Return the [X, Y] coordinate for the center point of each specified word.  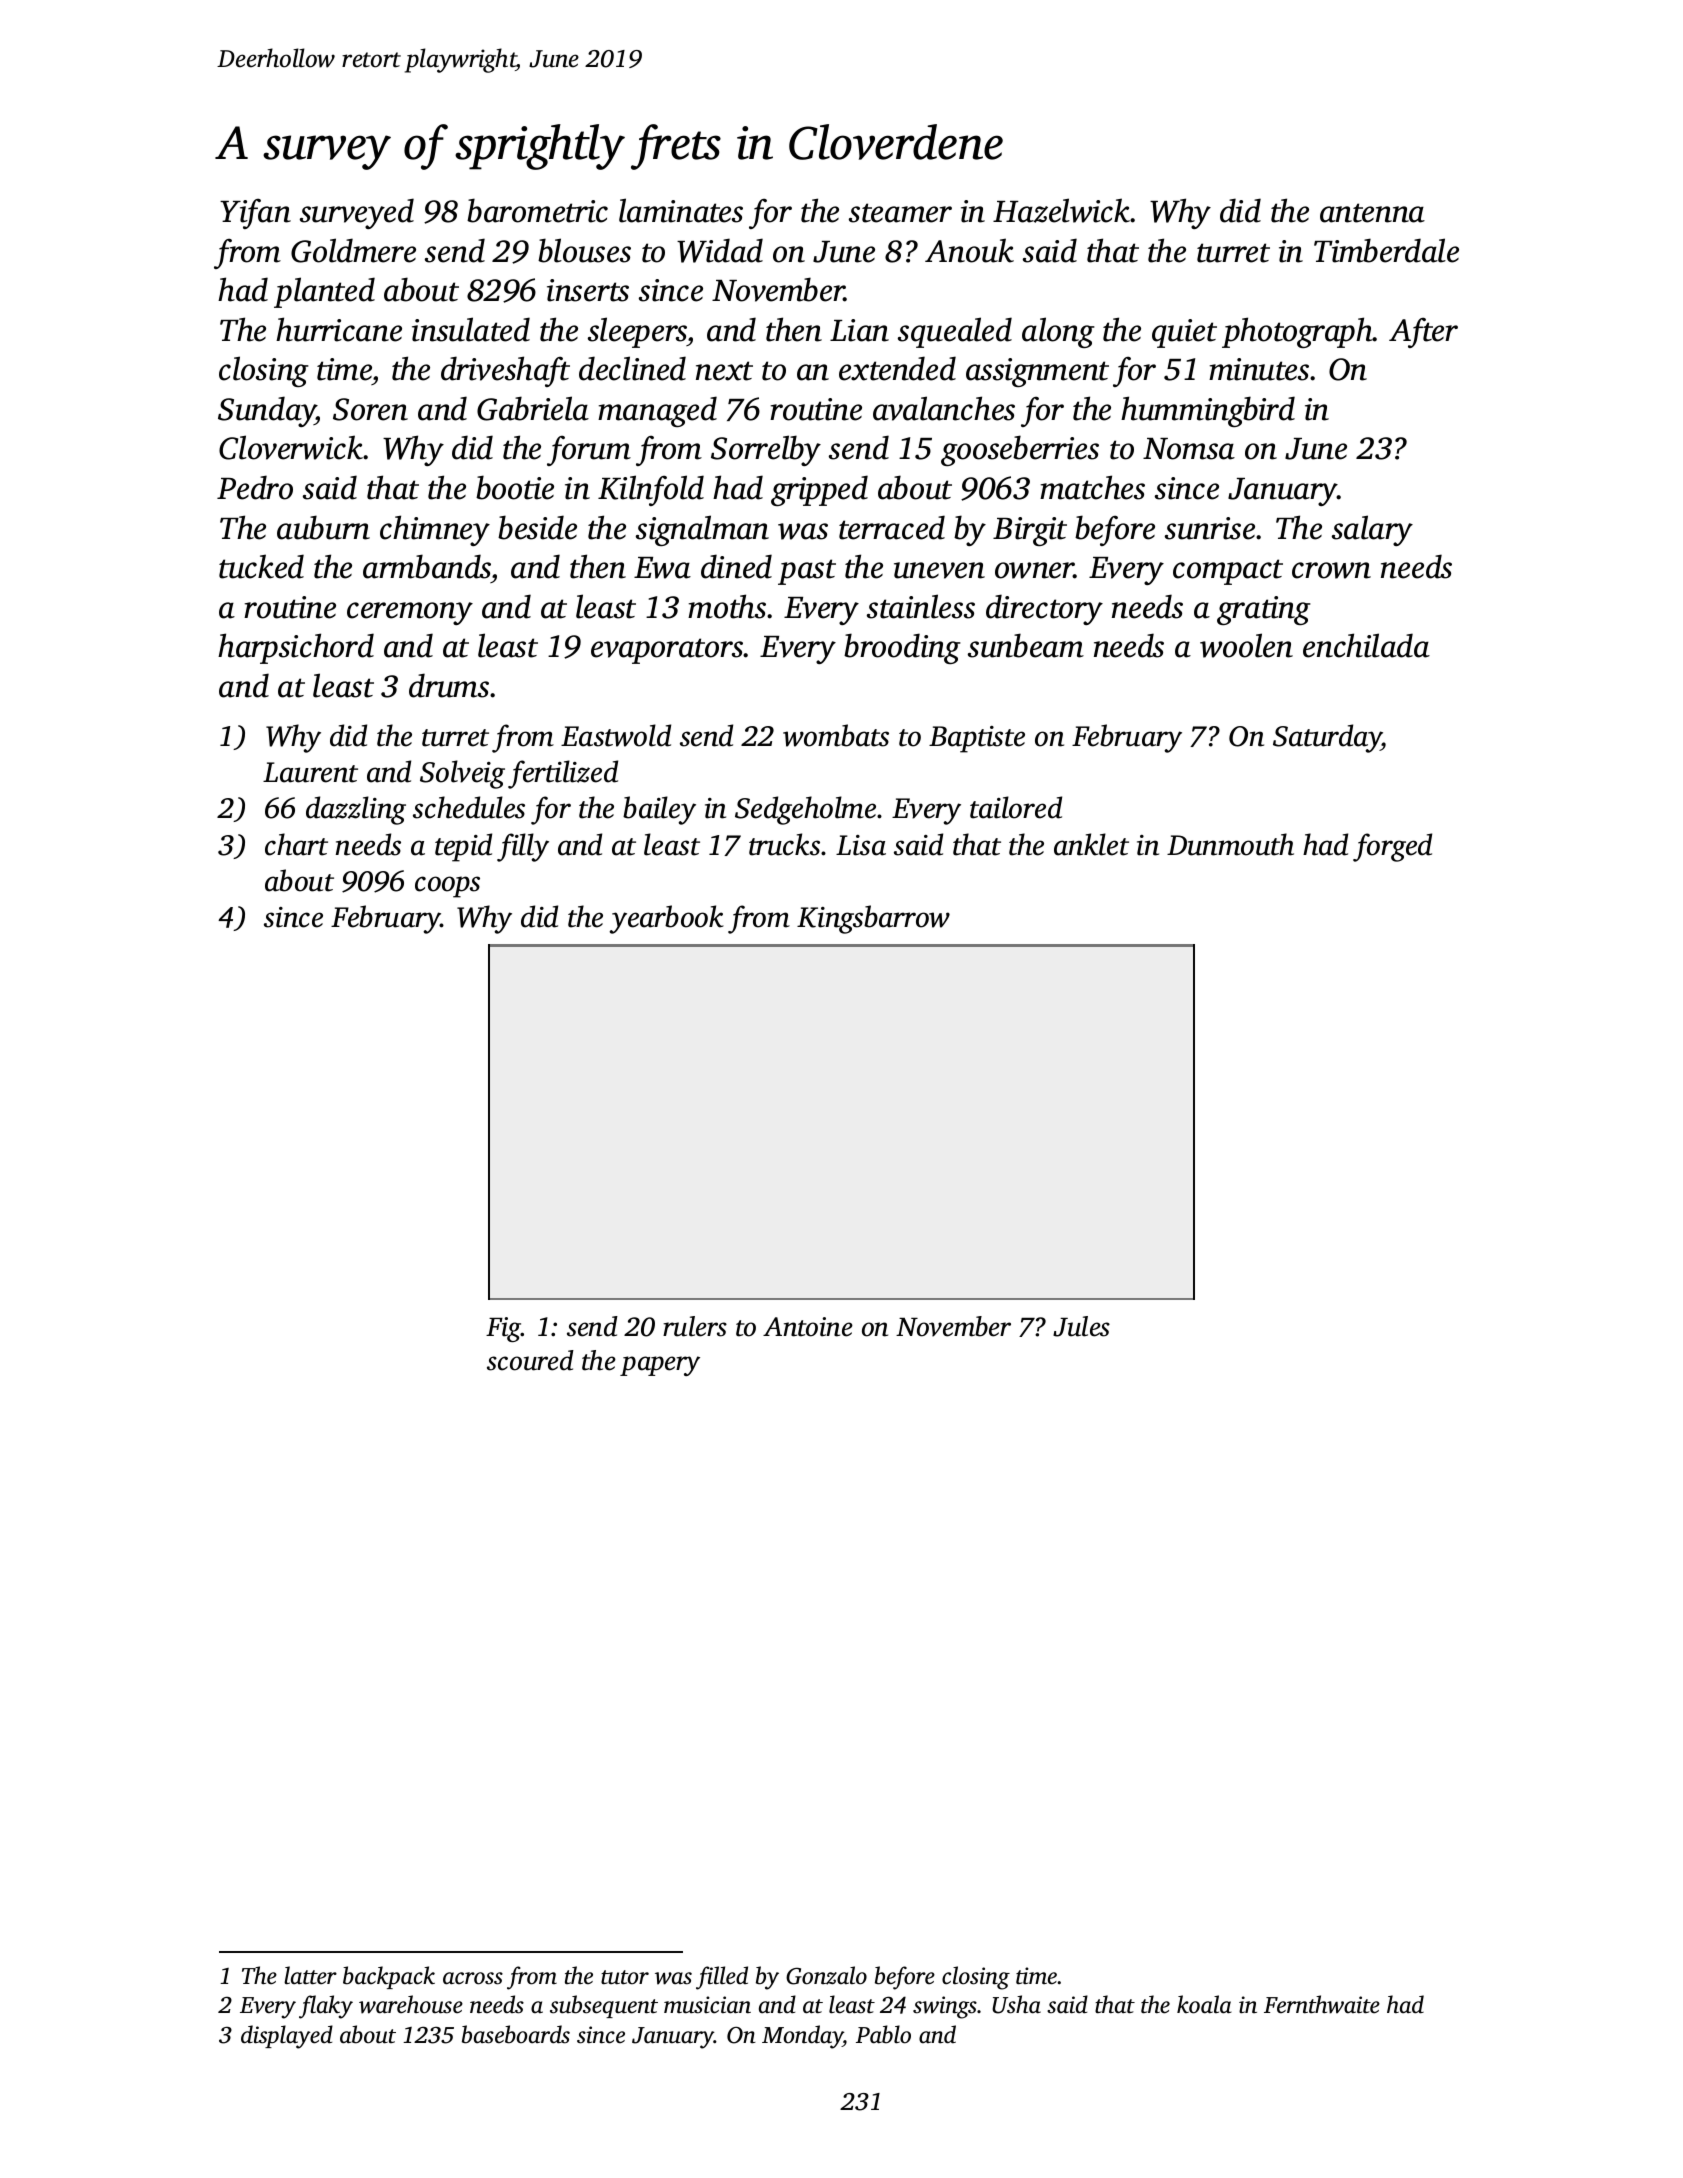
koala [1204, 2004]
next [724, 371]
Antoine [808, 1327]
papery [660, 1366]
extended [897, 368]
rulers [695, 1326]
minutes [1259, 369]
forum [589, 450]
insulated [471, 329]
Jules [1081, 1326]
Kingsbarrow [873, 919]
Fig [504, 1329]
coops [447, 887]
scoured [530, 1360]
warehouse [411, 2004]
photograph [1297, 332]
